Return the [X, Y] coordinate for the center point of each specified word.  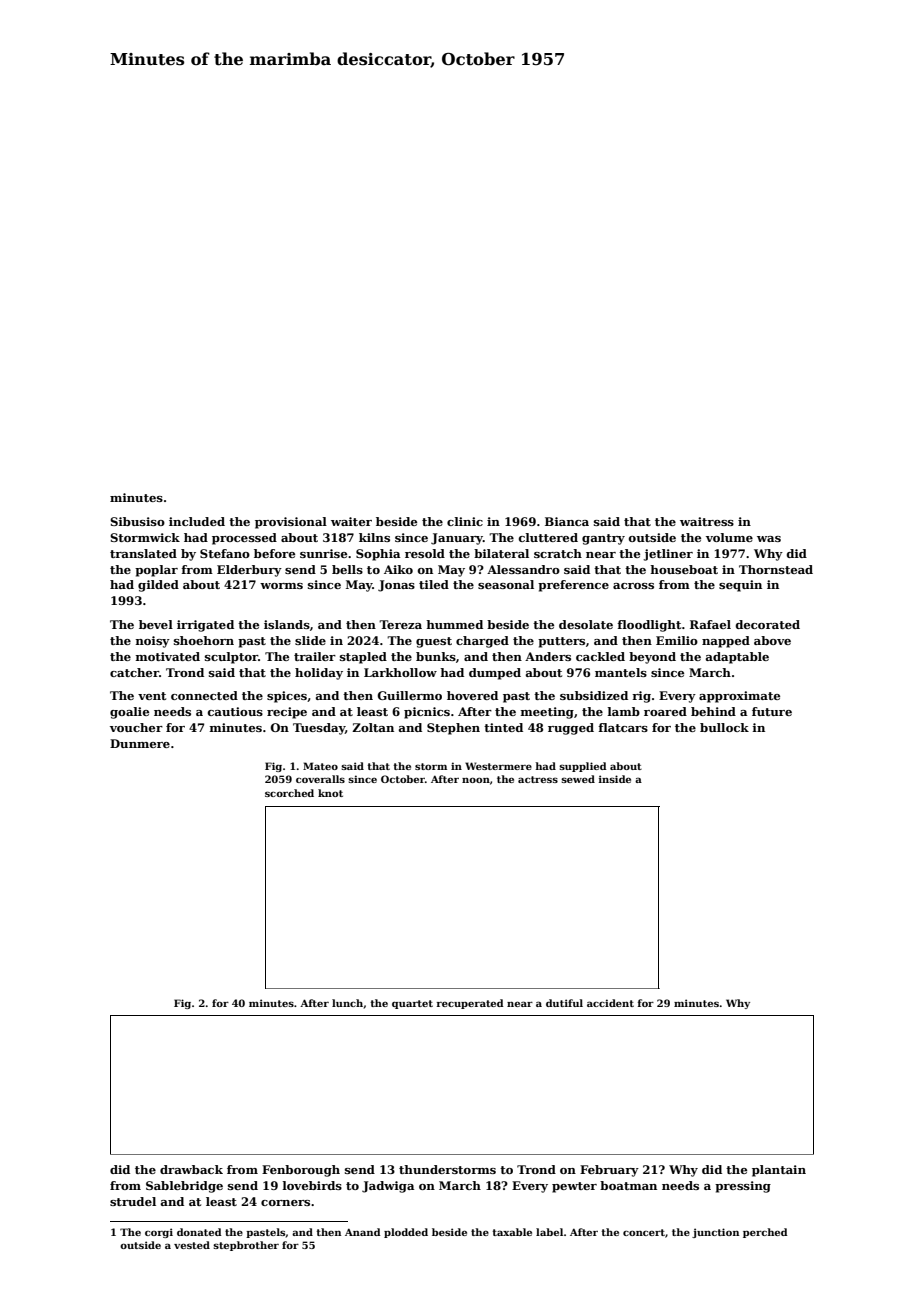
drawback [191, 1169]
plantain [779, 1171]
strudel [133, 1201]
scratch [558, 553]
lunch [347, 1003]
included [197, 521]
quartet [412, 1004]
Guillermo [410, 695]
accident [610, 1003]
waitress [707, 521]
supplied [583, 767]
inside [615, 779]
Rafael [710, 624]
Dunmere [140, 743]
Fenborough [301, 1171]
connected [204, 695]
